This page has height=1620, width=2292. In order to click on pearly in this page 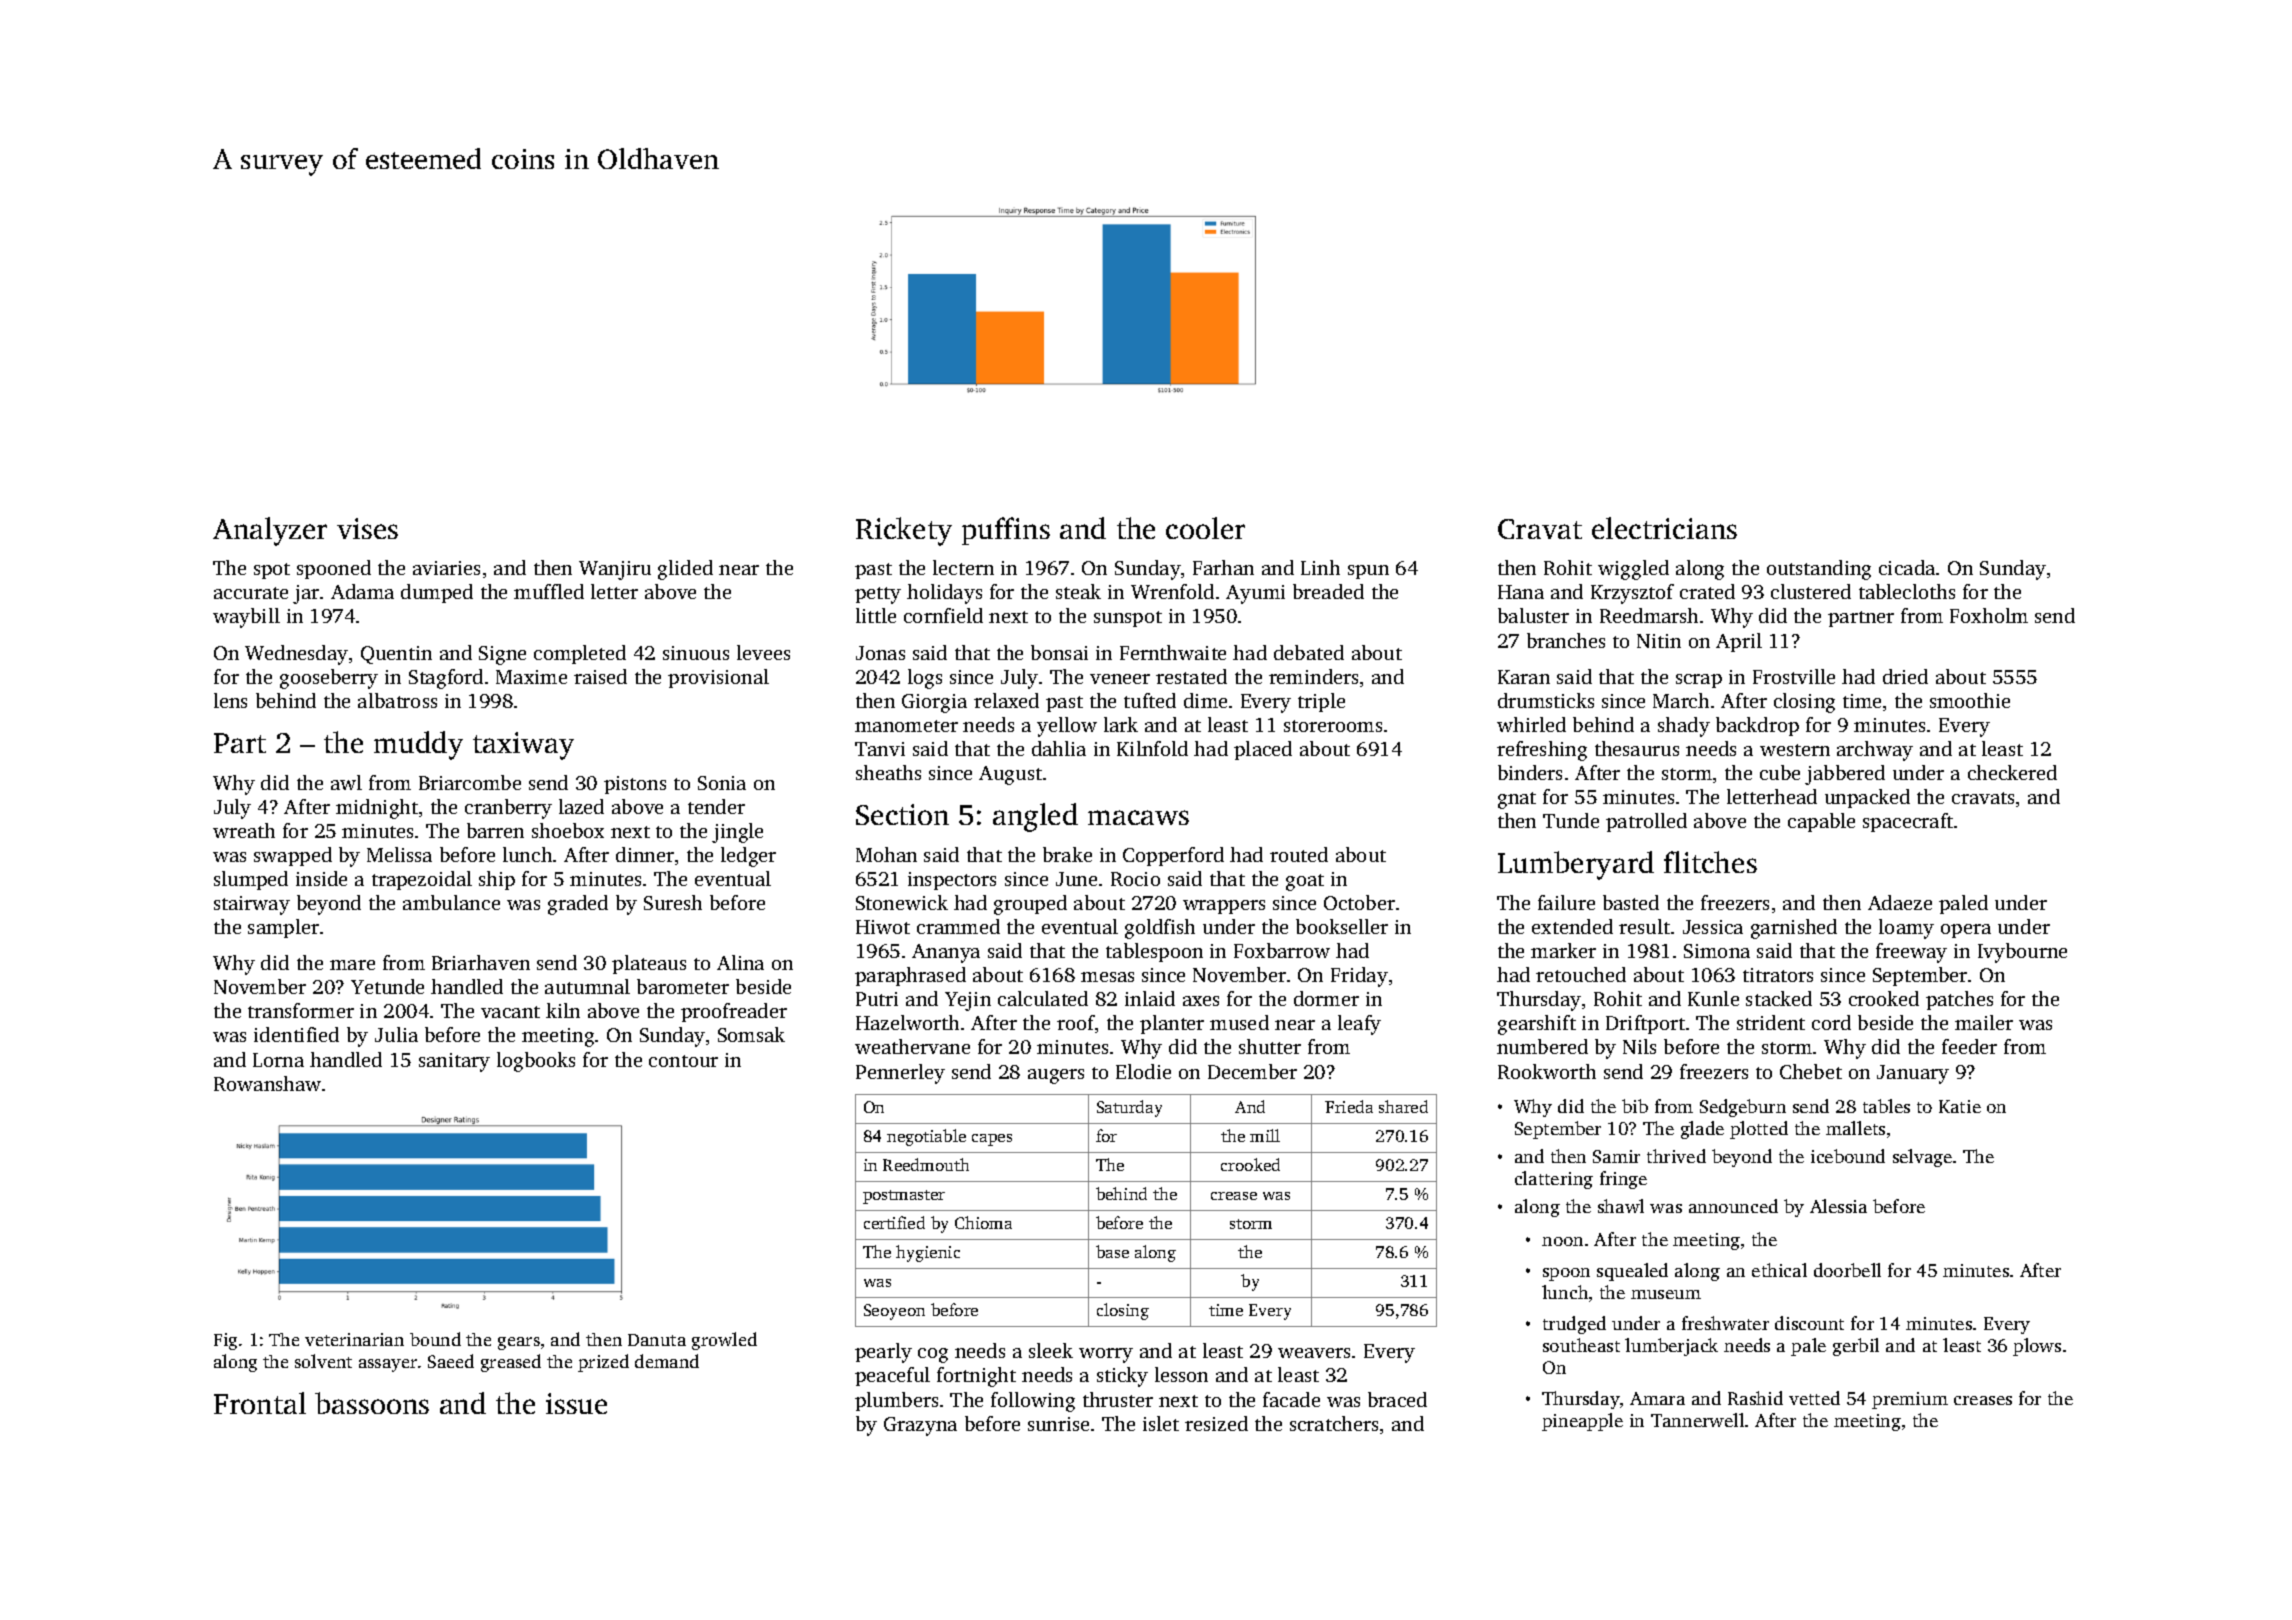, I will do `click(883, 1353)`.
